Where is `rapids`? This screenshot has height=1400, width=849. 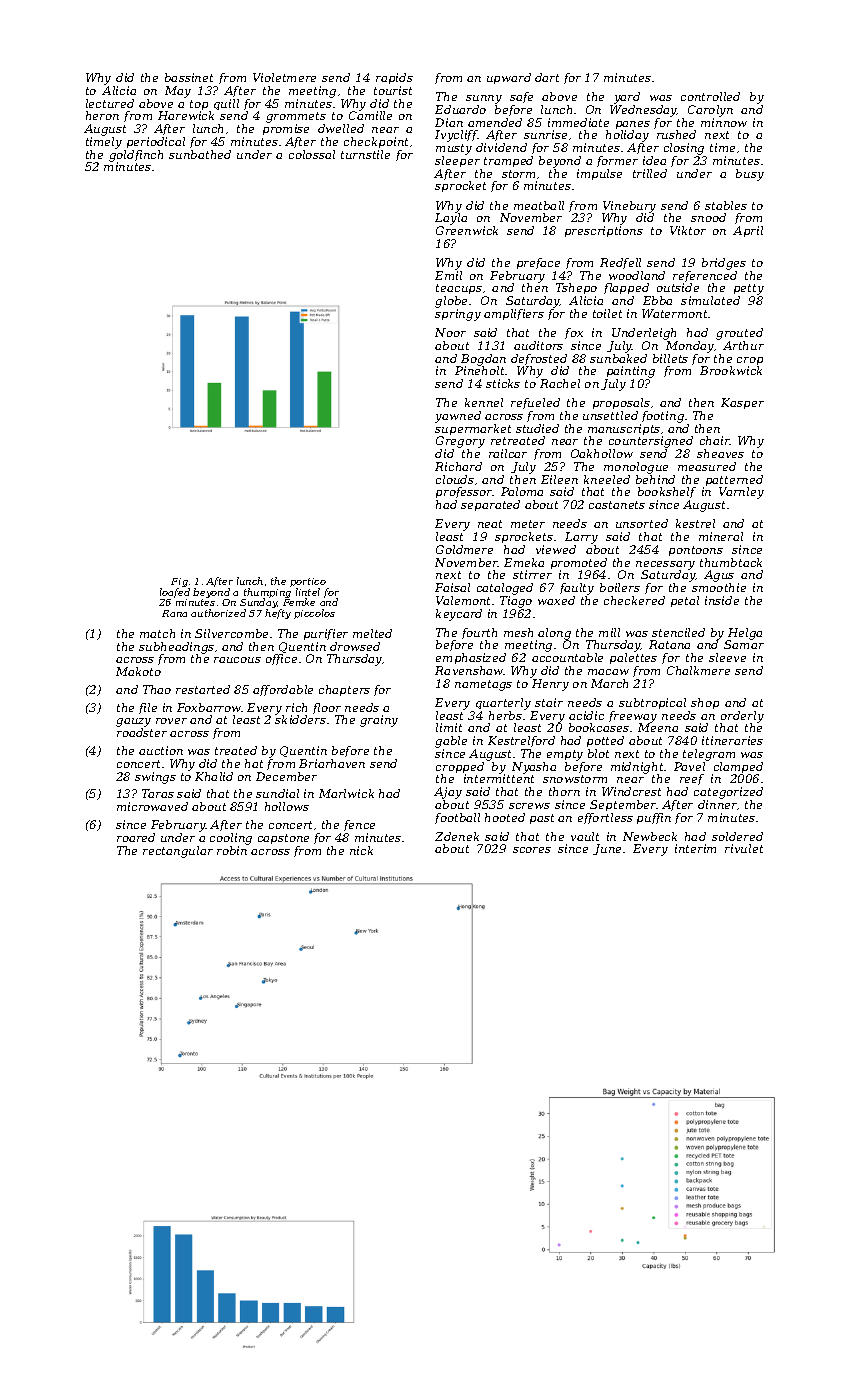 rapids is located at coordinates (394, 78).
